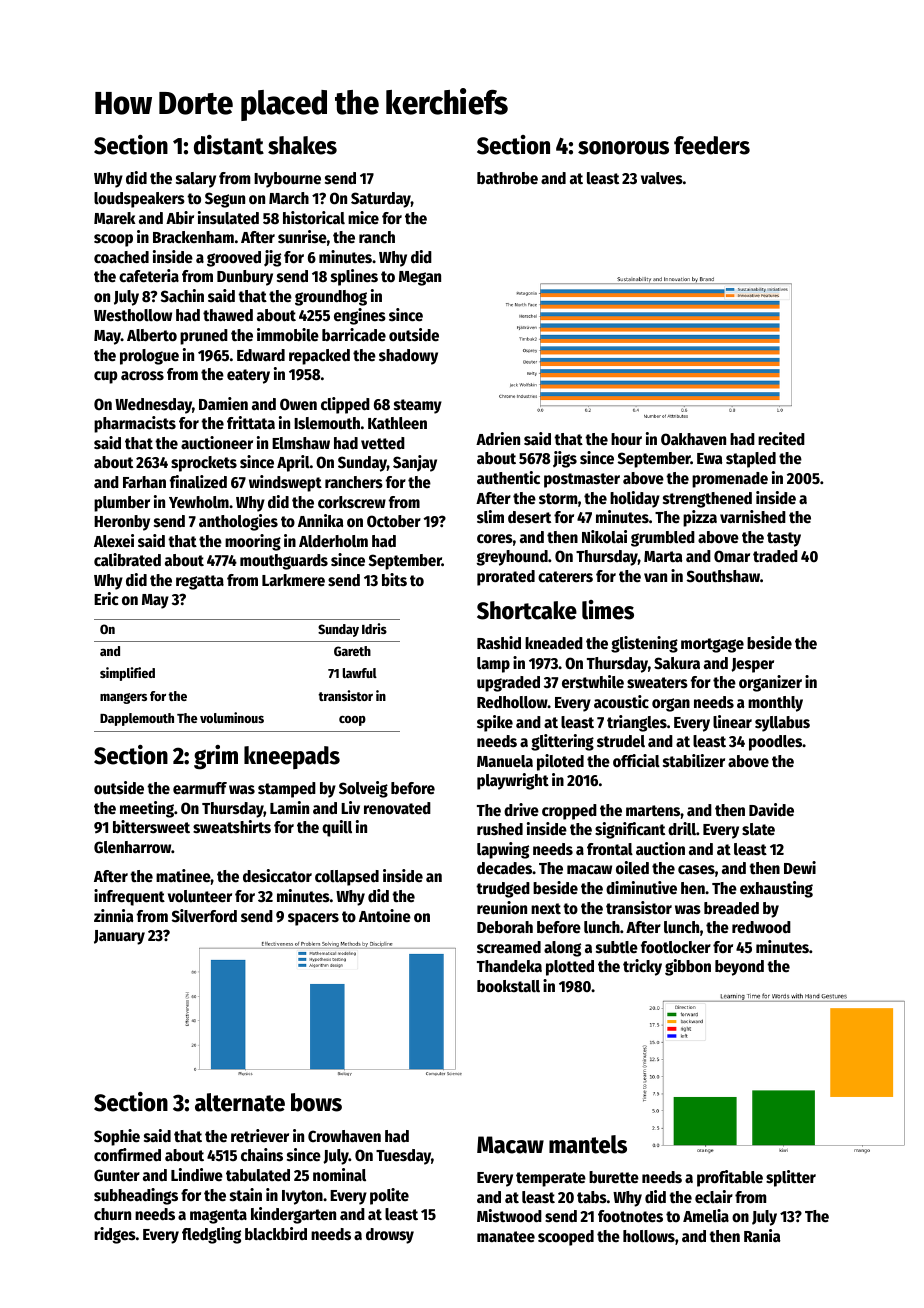 This screenshot has width=924, height=1308. I want to click on caterers, so click(565, 577).
